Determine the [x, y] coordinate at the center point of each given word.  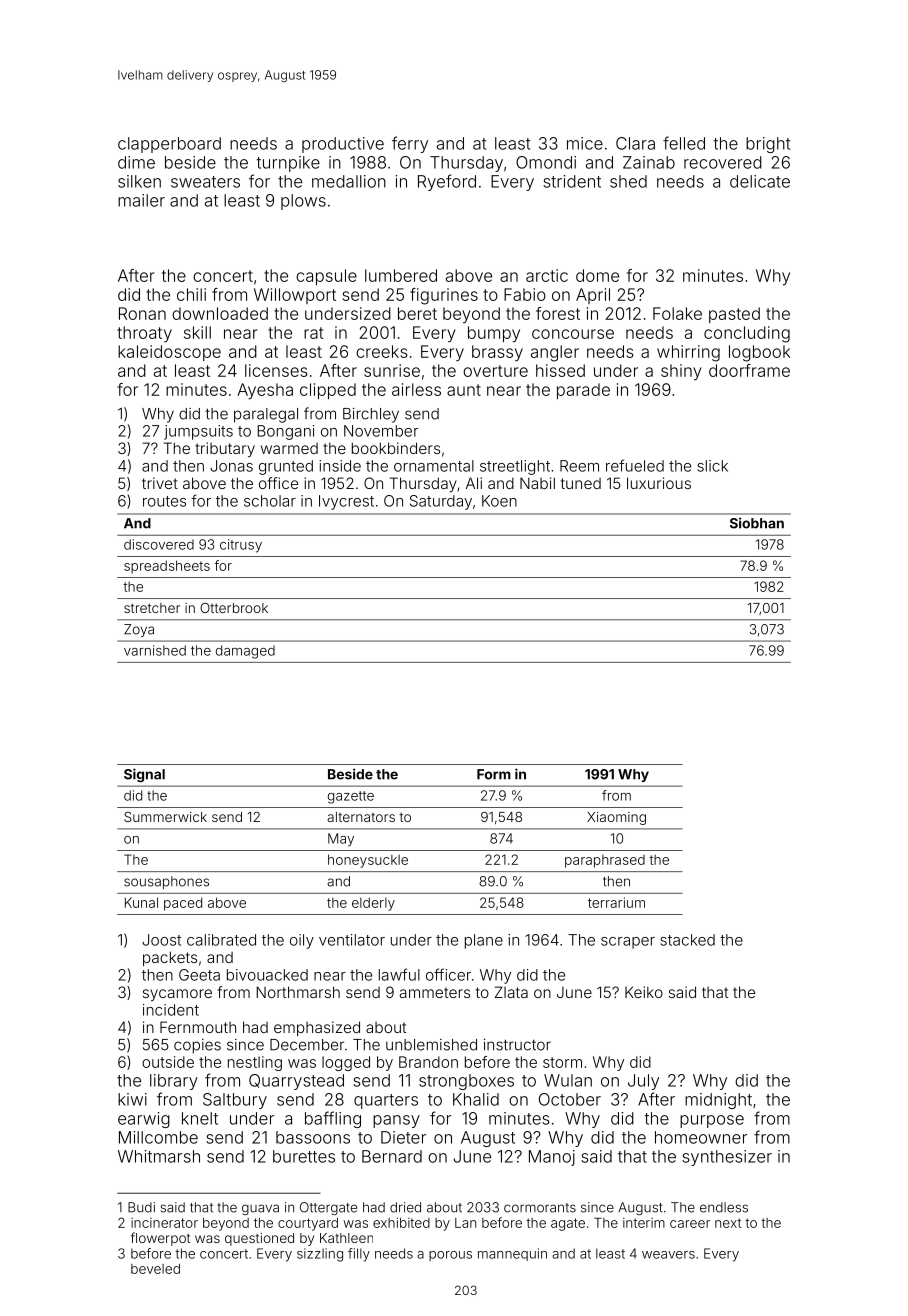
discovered [159, 544]
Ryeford [447, 182]
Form [494, 774]
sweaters [205, 182]
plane [484, 941]
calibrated [221, 940]
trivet [160, 483]
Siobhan [757, 523]
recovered [723, 162]
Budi [141, 1207]
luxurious [659, 483]
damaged [245, 652]
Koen [499, 501]
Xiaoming [616, 818]
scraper [628, 943]
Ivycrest [346, 502]
